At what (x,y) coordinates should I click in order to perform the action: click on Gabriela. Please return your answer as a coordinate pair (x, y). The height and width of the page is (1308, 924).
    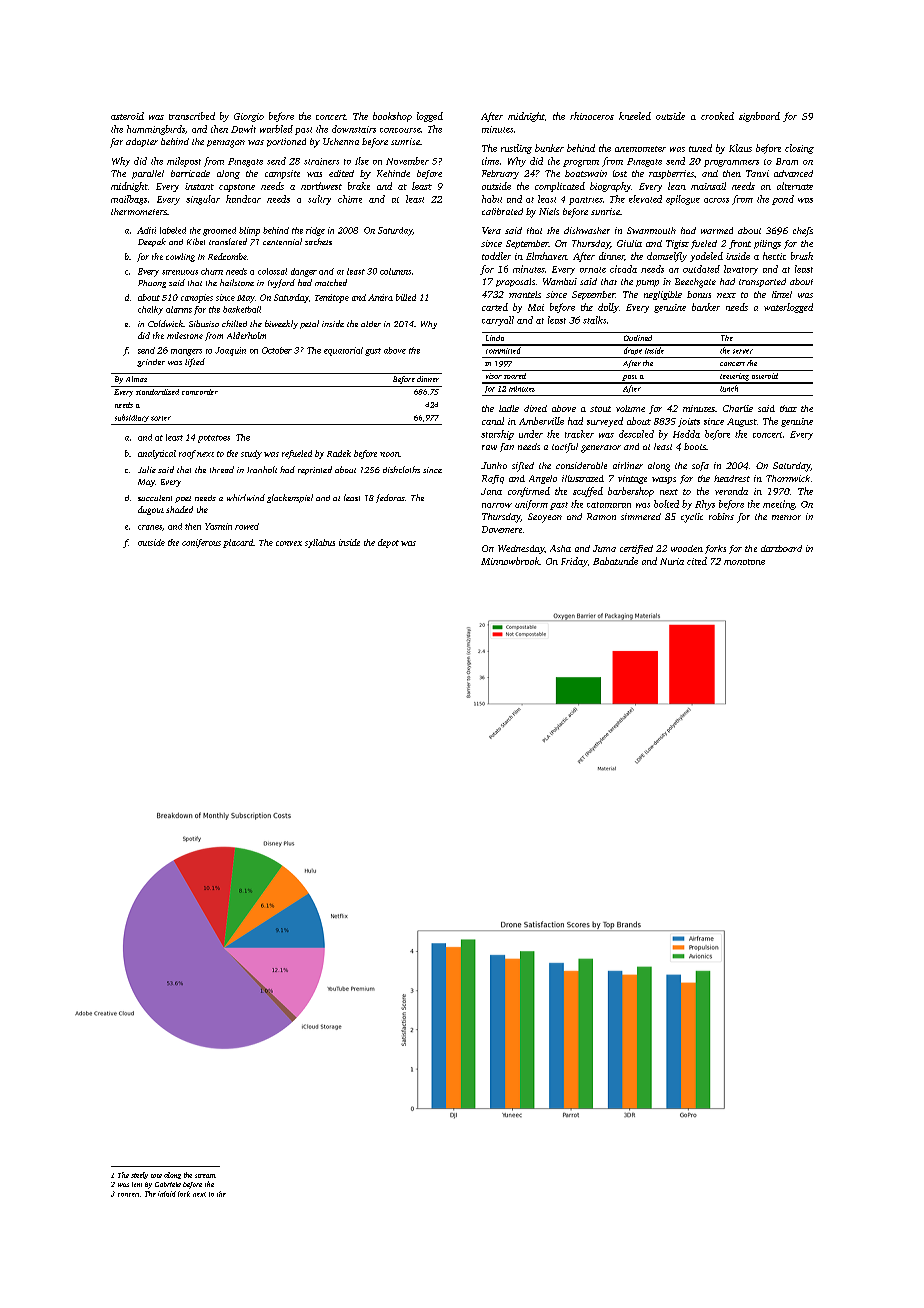
    Looking at the image, I should click on (168, 1184).
